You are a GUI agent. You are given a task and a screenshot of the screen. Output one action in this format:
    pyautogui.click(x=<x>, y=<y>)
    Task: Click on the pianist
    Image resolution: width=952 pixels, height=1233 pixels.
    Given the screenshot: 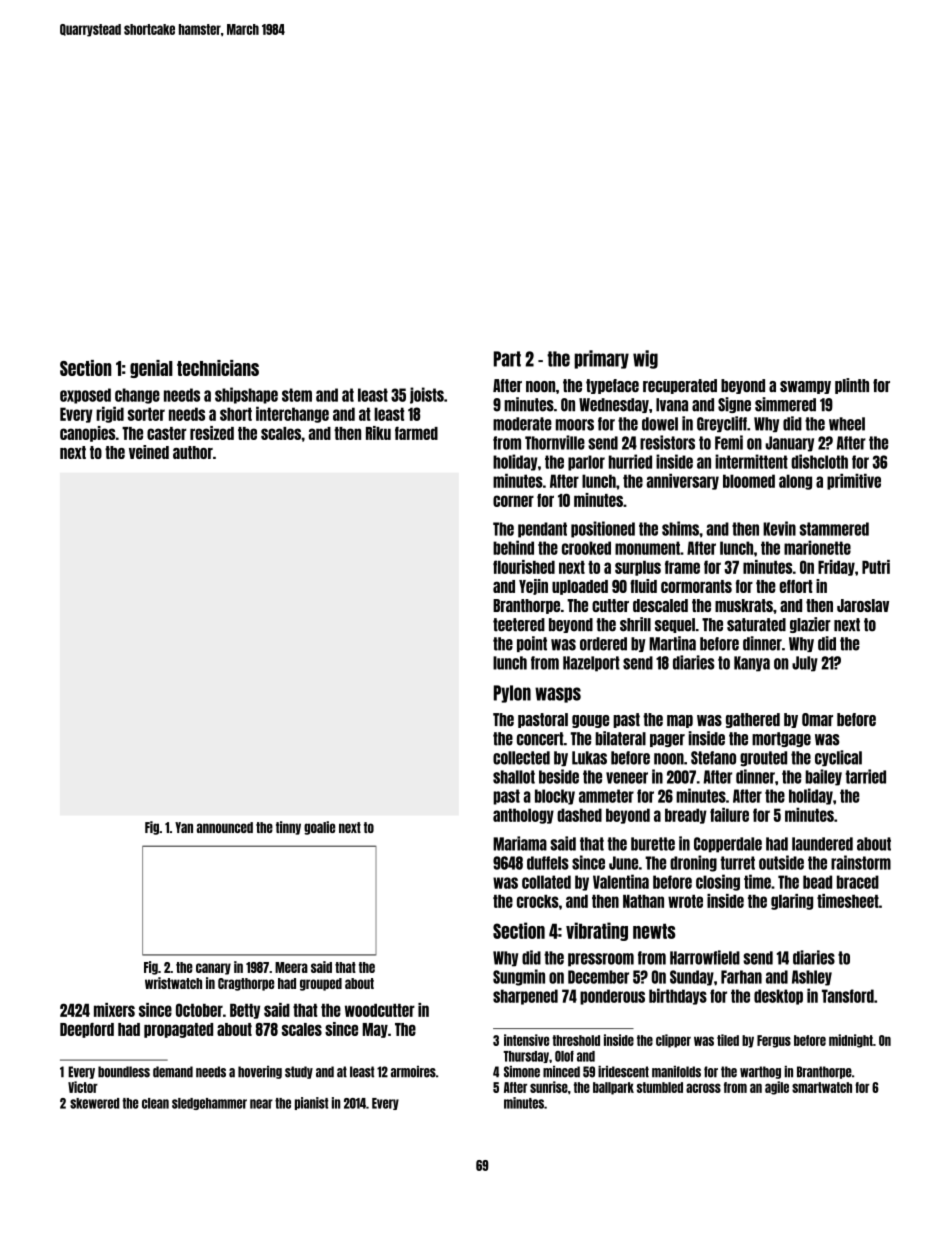 What is the action you would take?
    pyautogui.click(x=311, y=1103)
